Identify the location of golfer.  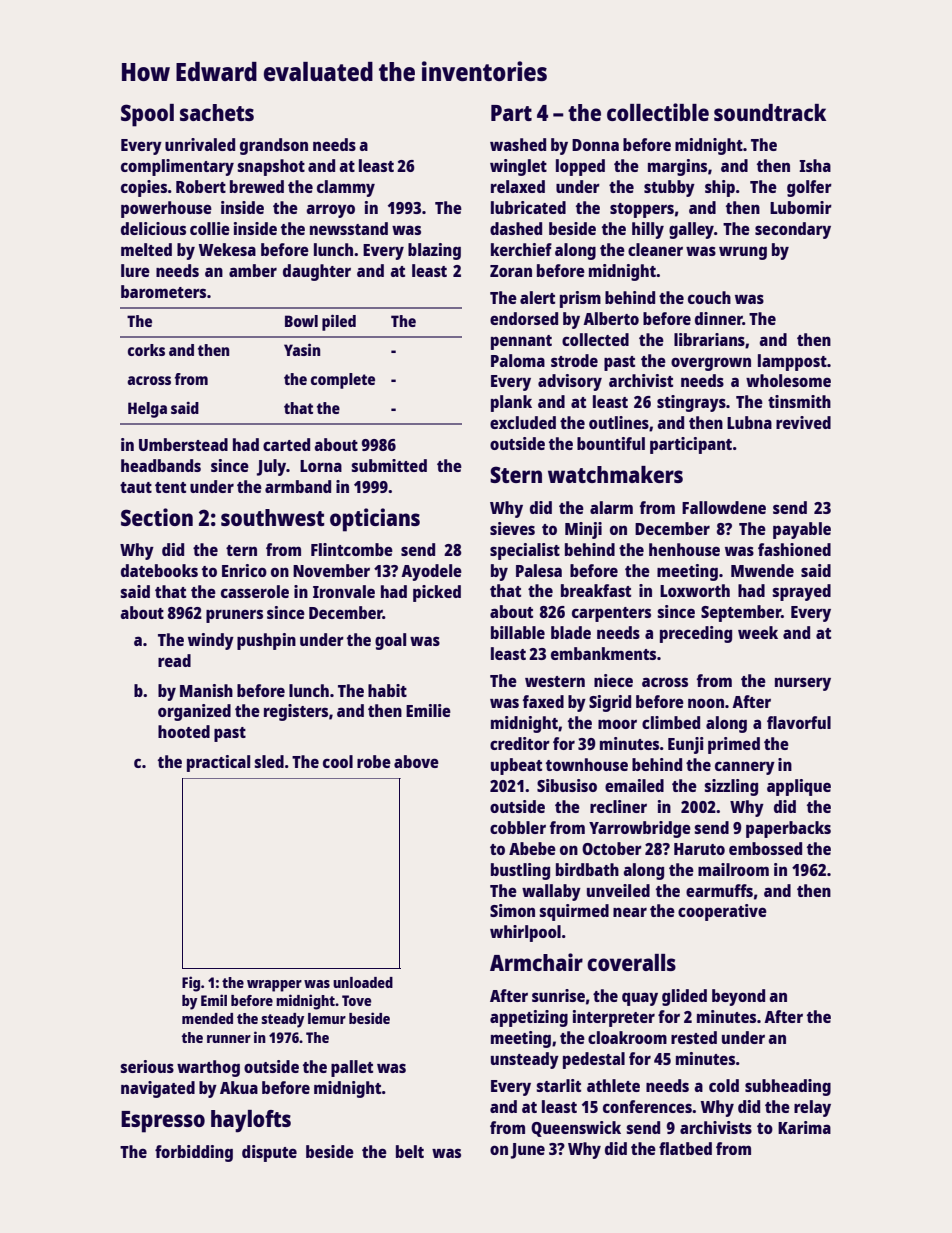
(809, 188).
